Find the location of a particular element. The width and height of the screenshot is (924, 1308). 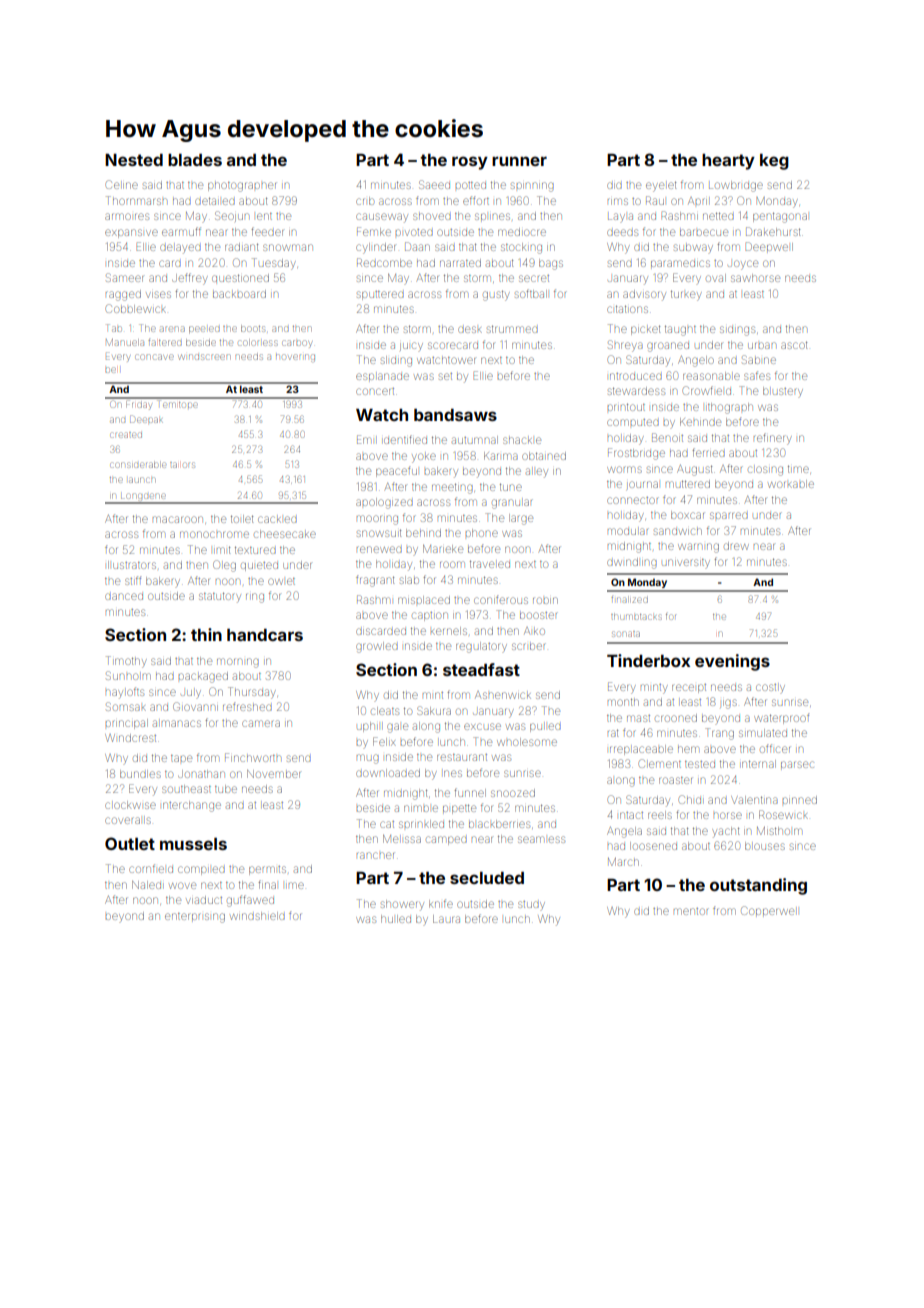

study is located at coordinates (531, 905).
